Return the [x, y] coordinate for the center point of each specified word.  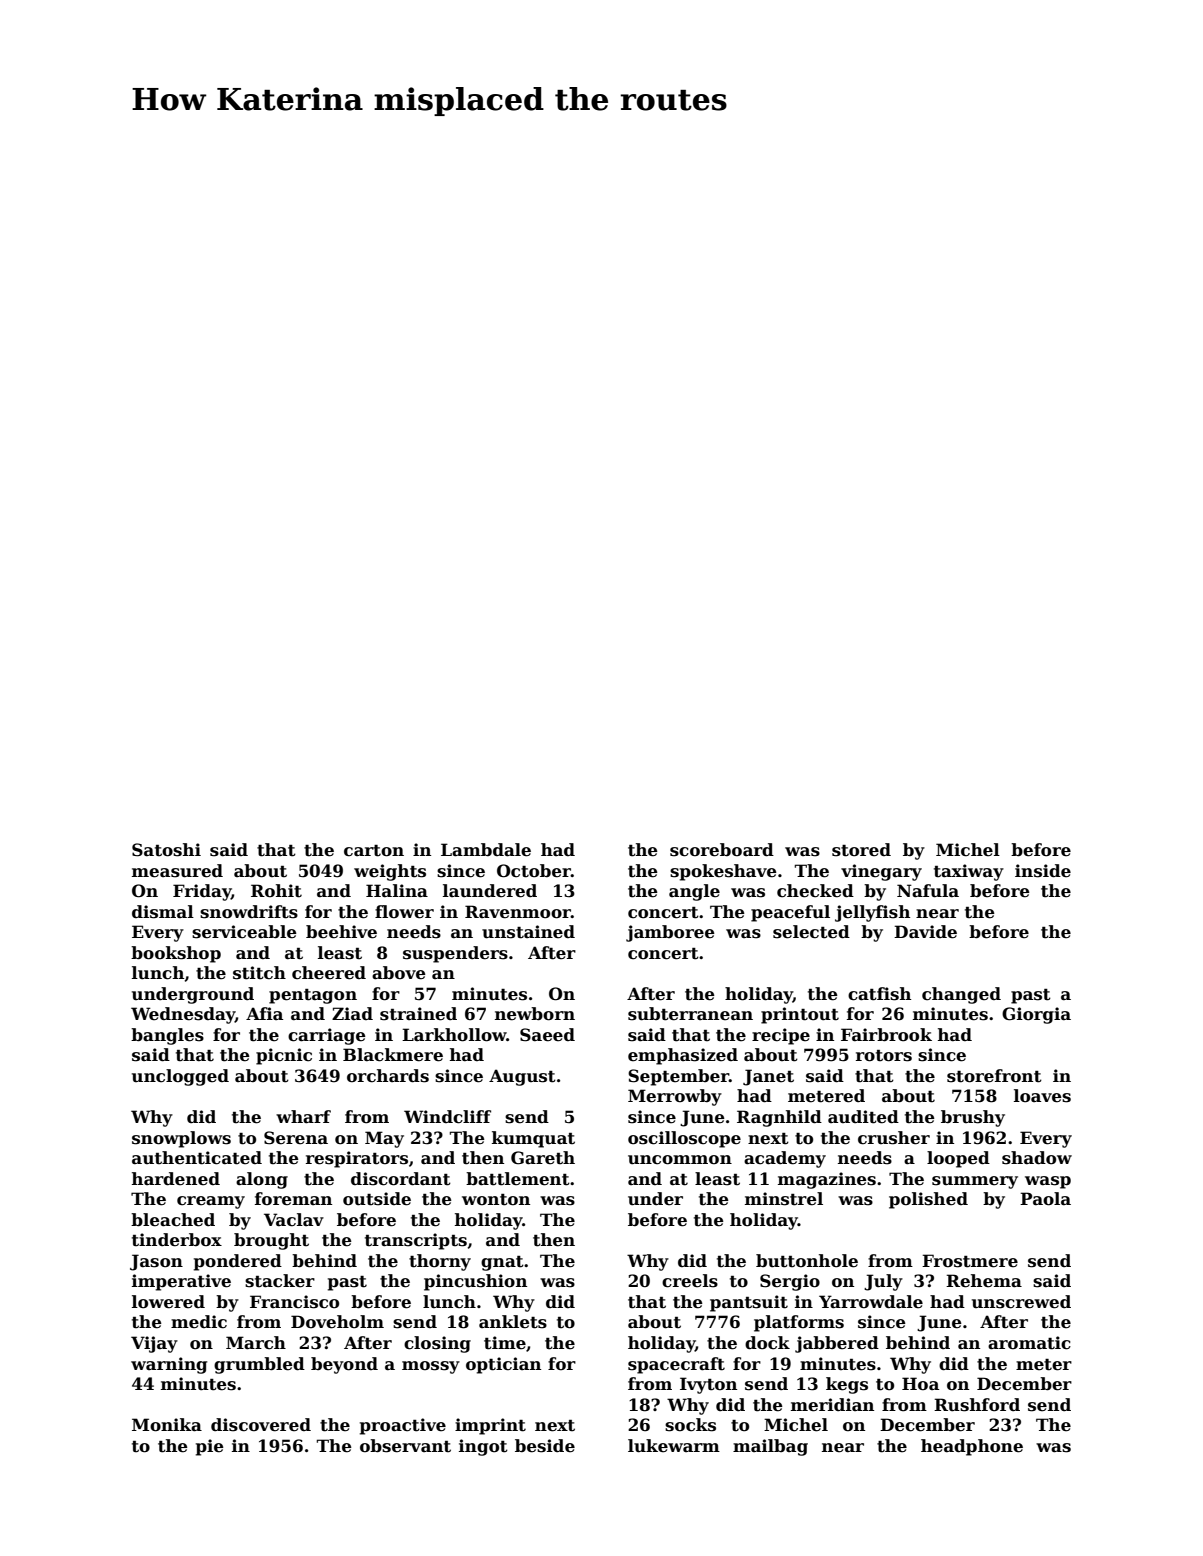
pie [210, 1447]
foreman [293, 1199]
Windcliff [447, 1117]
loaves [1042, 1096]
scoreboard [722, 850]
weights [390, 872]
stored [861, 850]
